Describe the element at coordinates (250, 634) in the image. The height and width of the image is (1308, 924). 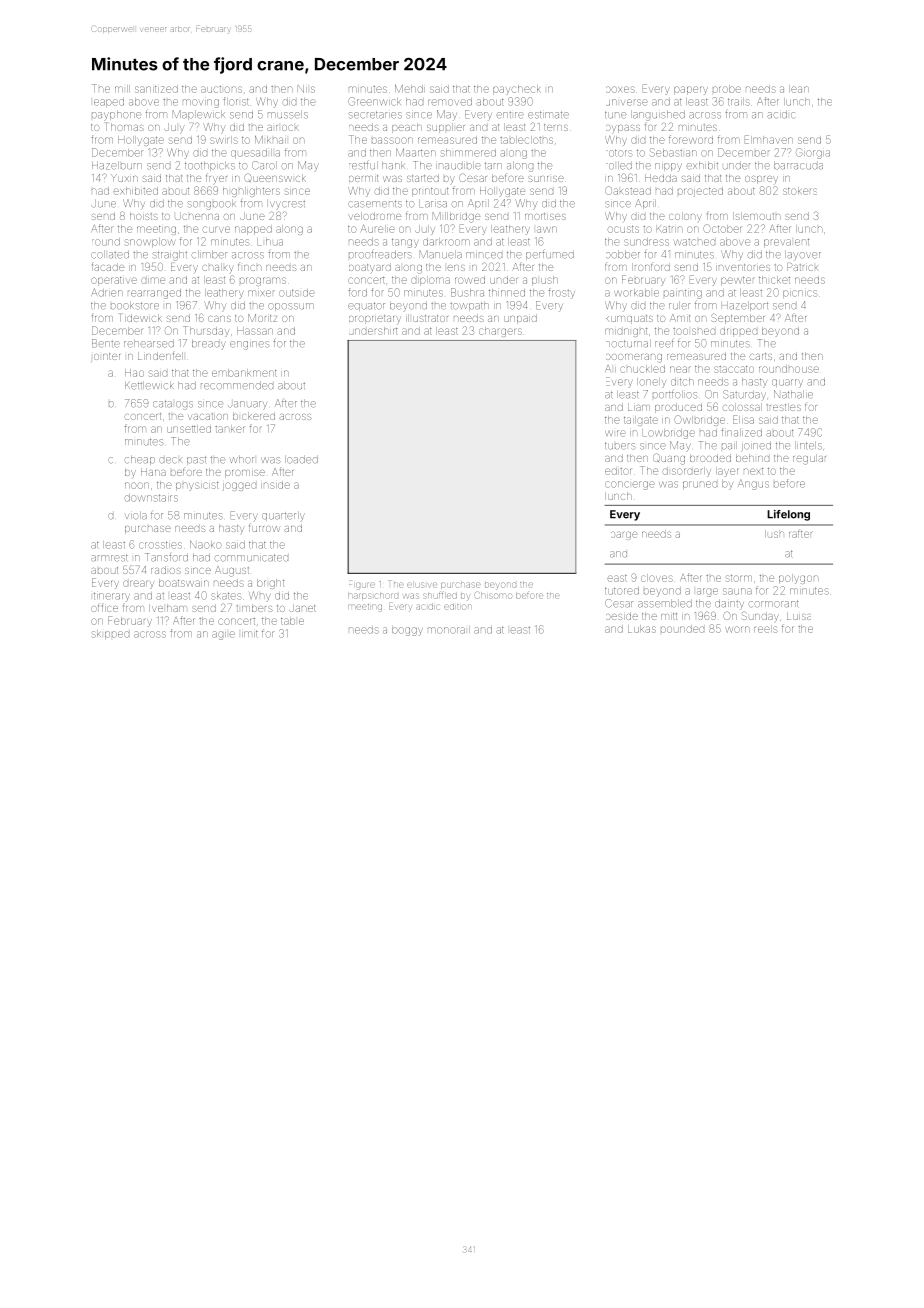
I see `limit` at that location.
